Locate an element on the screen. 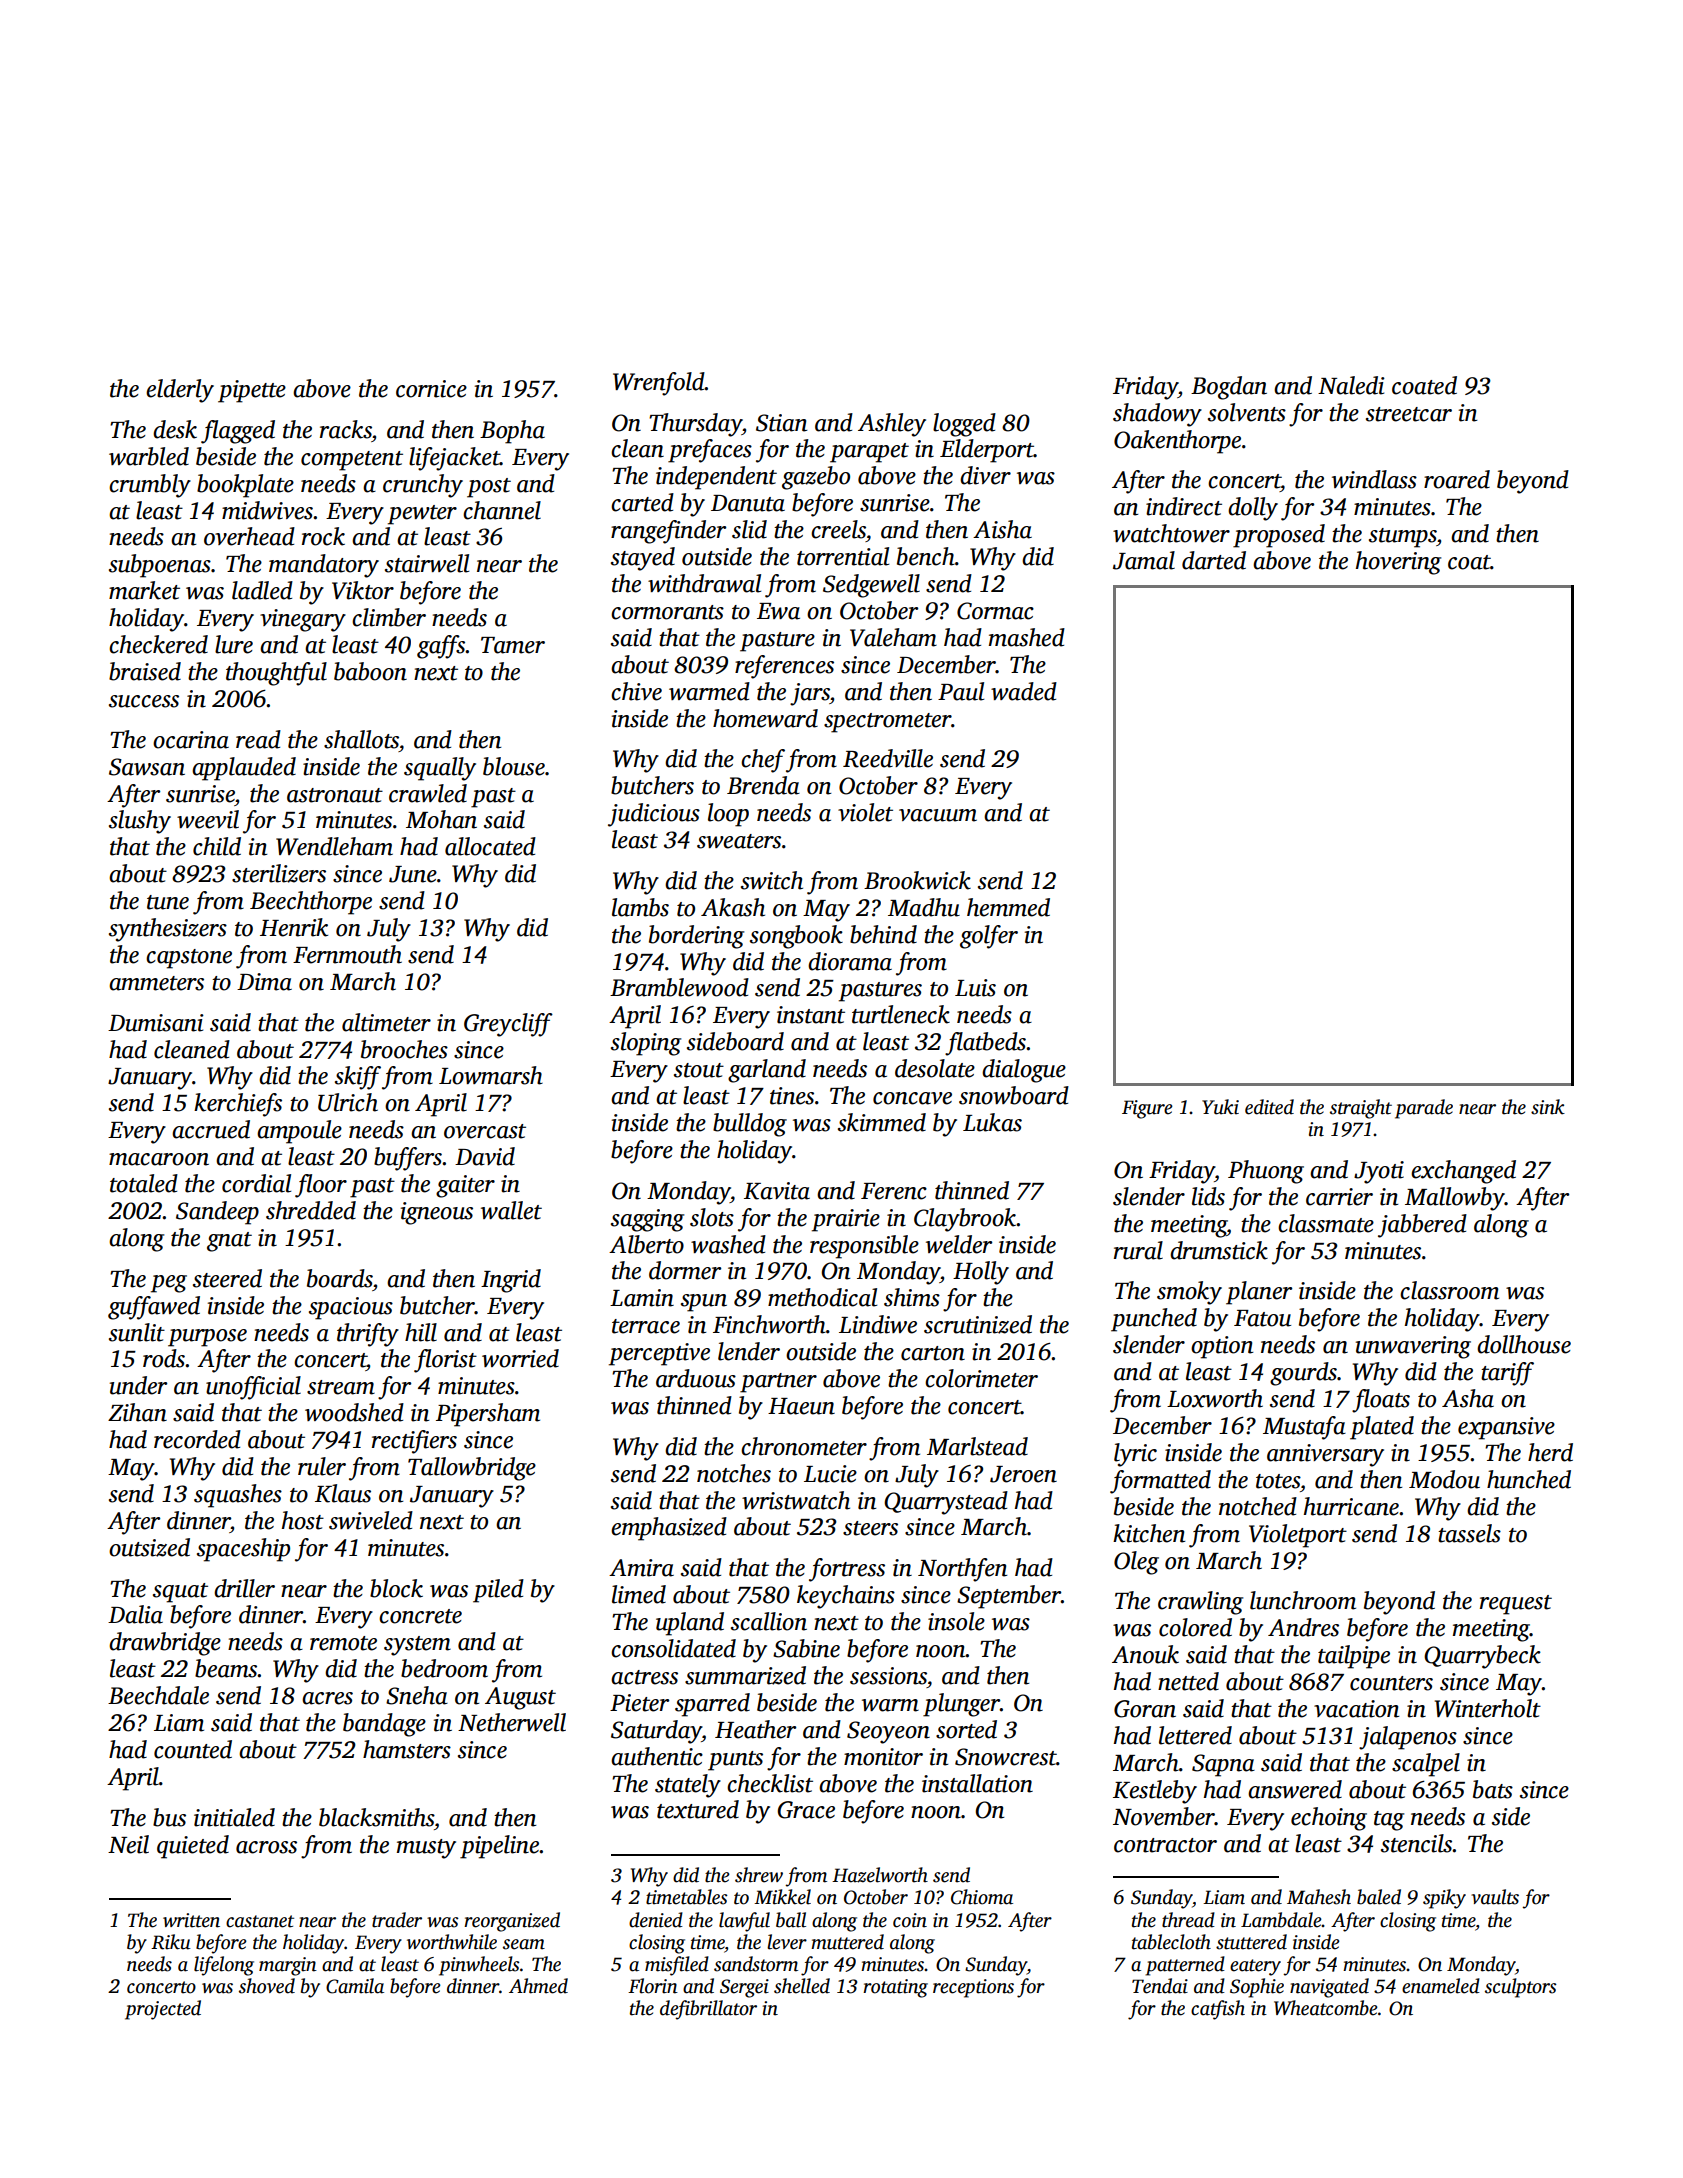 The width and height of the screenshot is (1683, 2178). hovering is located at coordinates (1398, 563).
